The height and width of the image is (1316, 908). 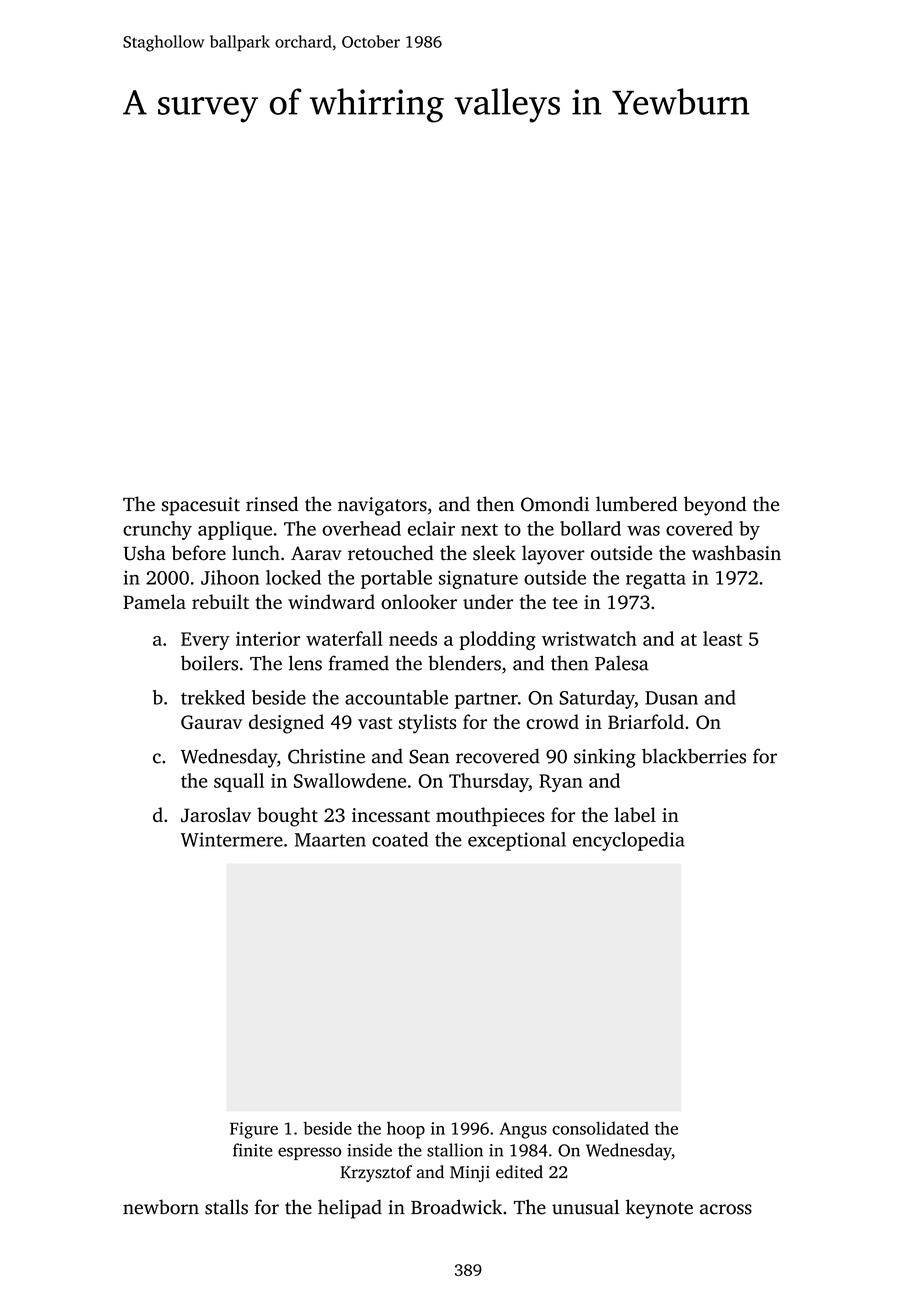 What do you see at coordinates (635, 814) in the image?
I see `label` at bounding box center [635, 814].
